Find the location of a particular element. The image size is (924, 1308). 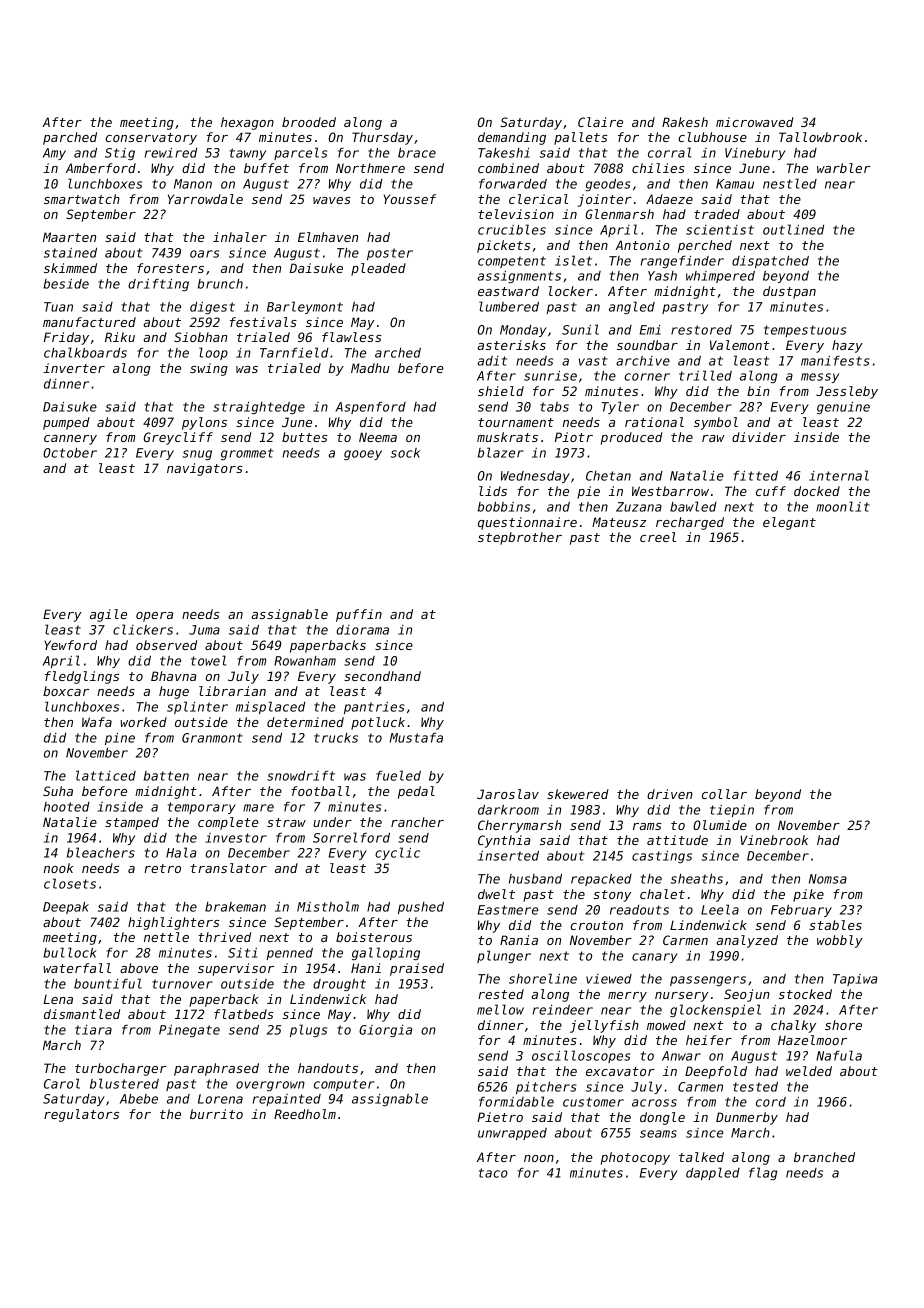

skimmed is located at coordinates (70, 268).
